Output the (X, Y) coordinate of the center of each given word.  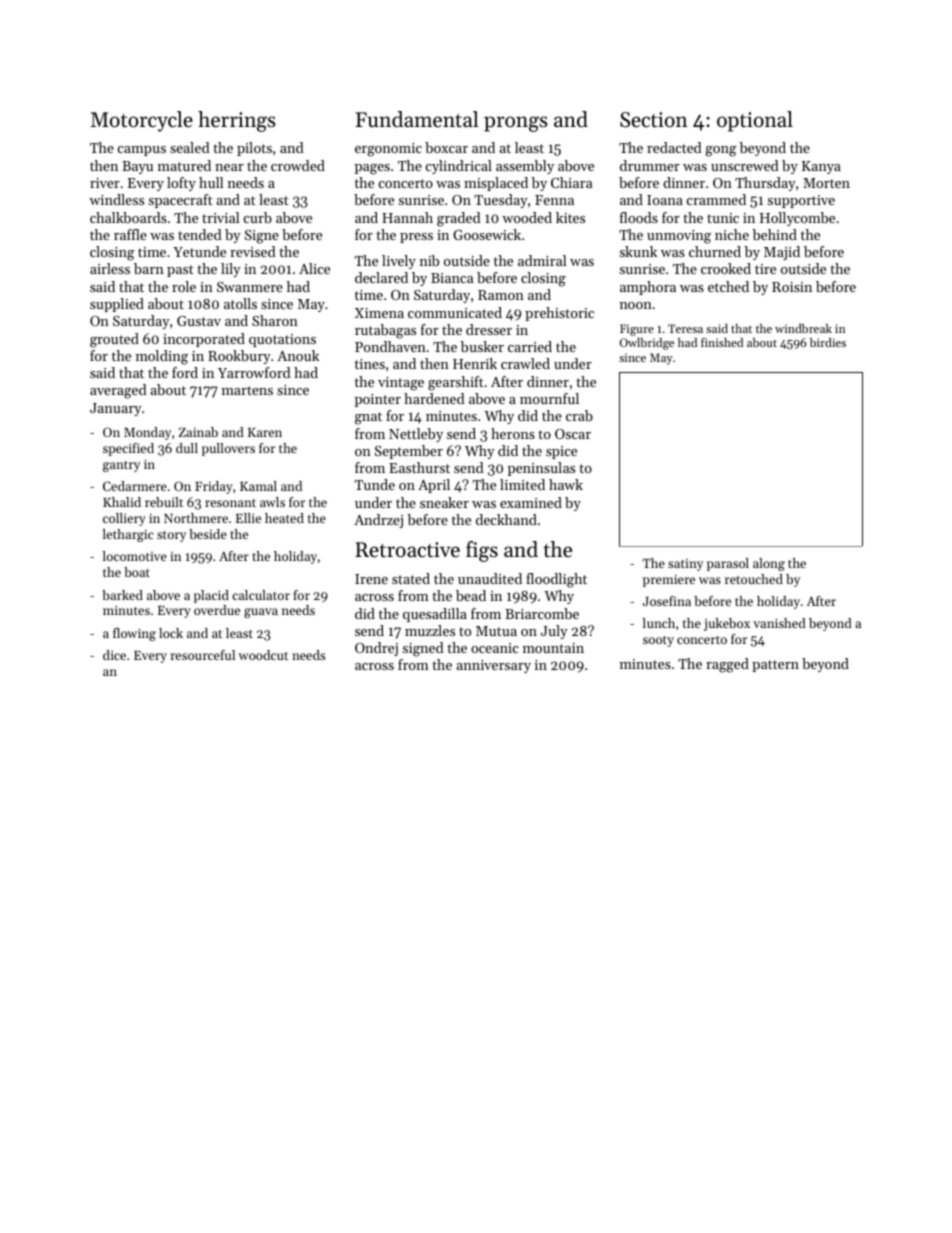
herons (513, 433)
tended (200, 234)
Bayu (137, 167)
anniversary (493, 666)
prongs (516, 124)
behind (775, 234)
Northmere (196, 518)
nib (429, 260)
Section (654, 120)
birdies (828, 342)
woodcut (263, 655)
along (769, 564)
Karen (265, 432)
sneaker (444, 502)
